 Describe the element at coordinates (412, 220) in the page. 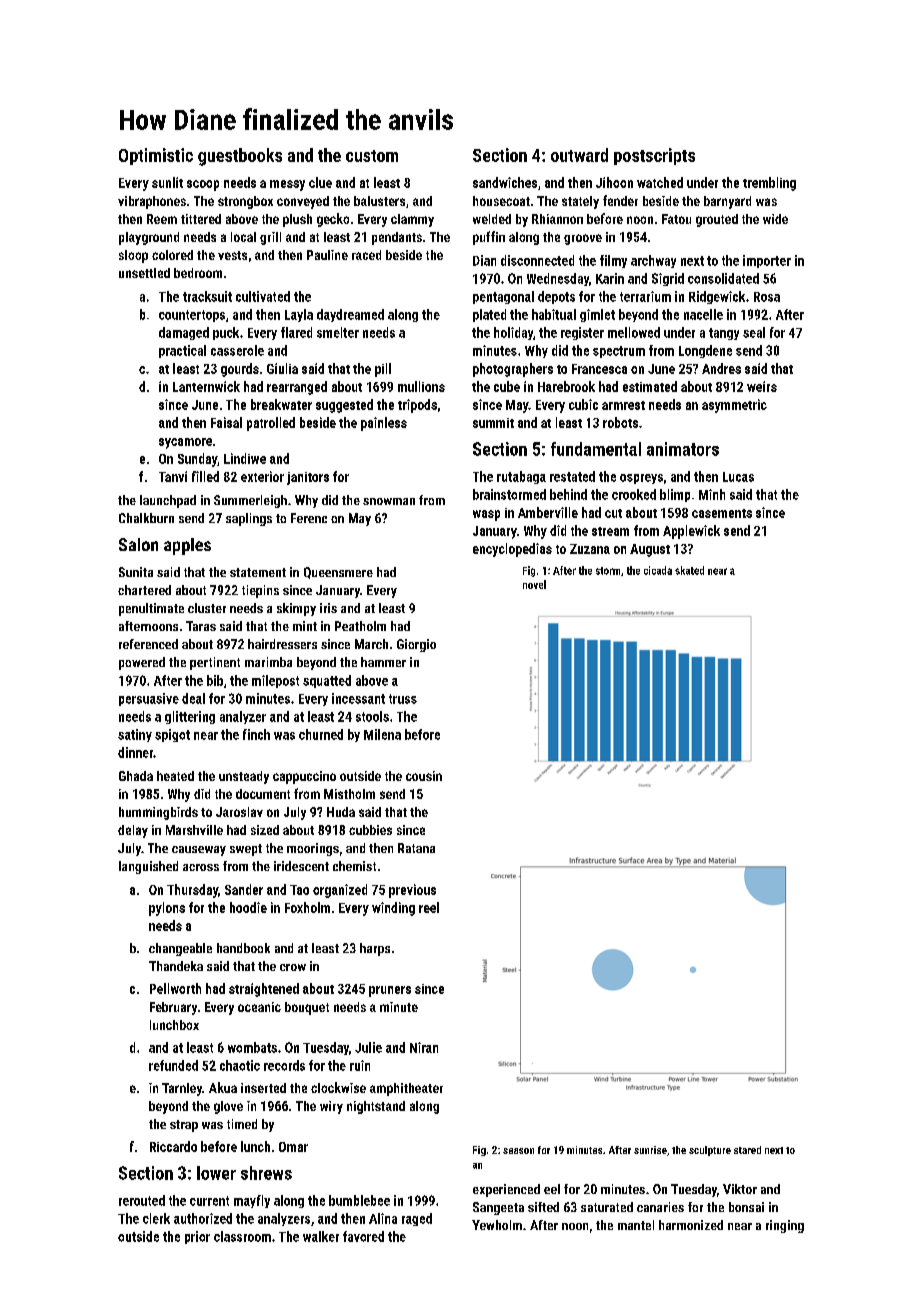

I see `clammy` at that location.
